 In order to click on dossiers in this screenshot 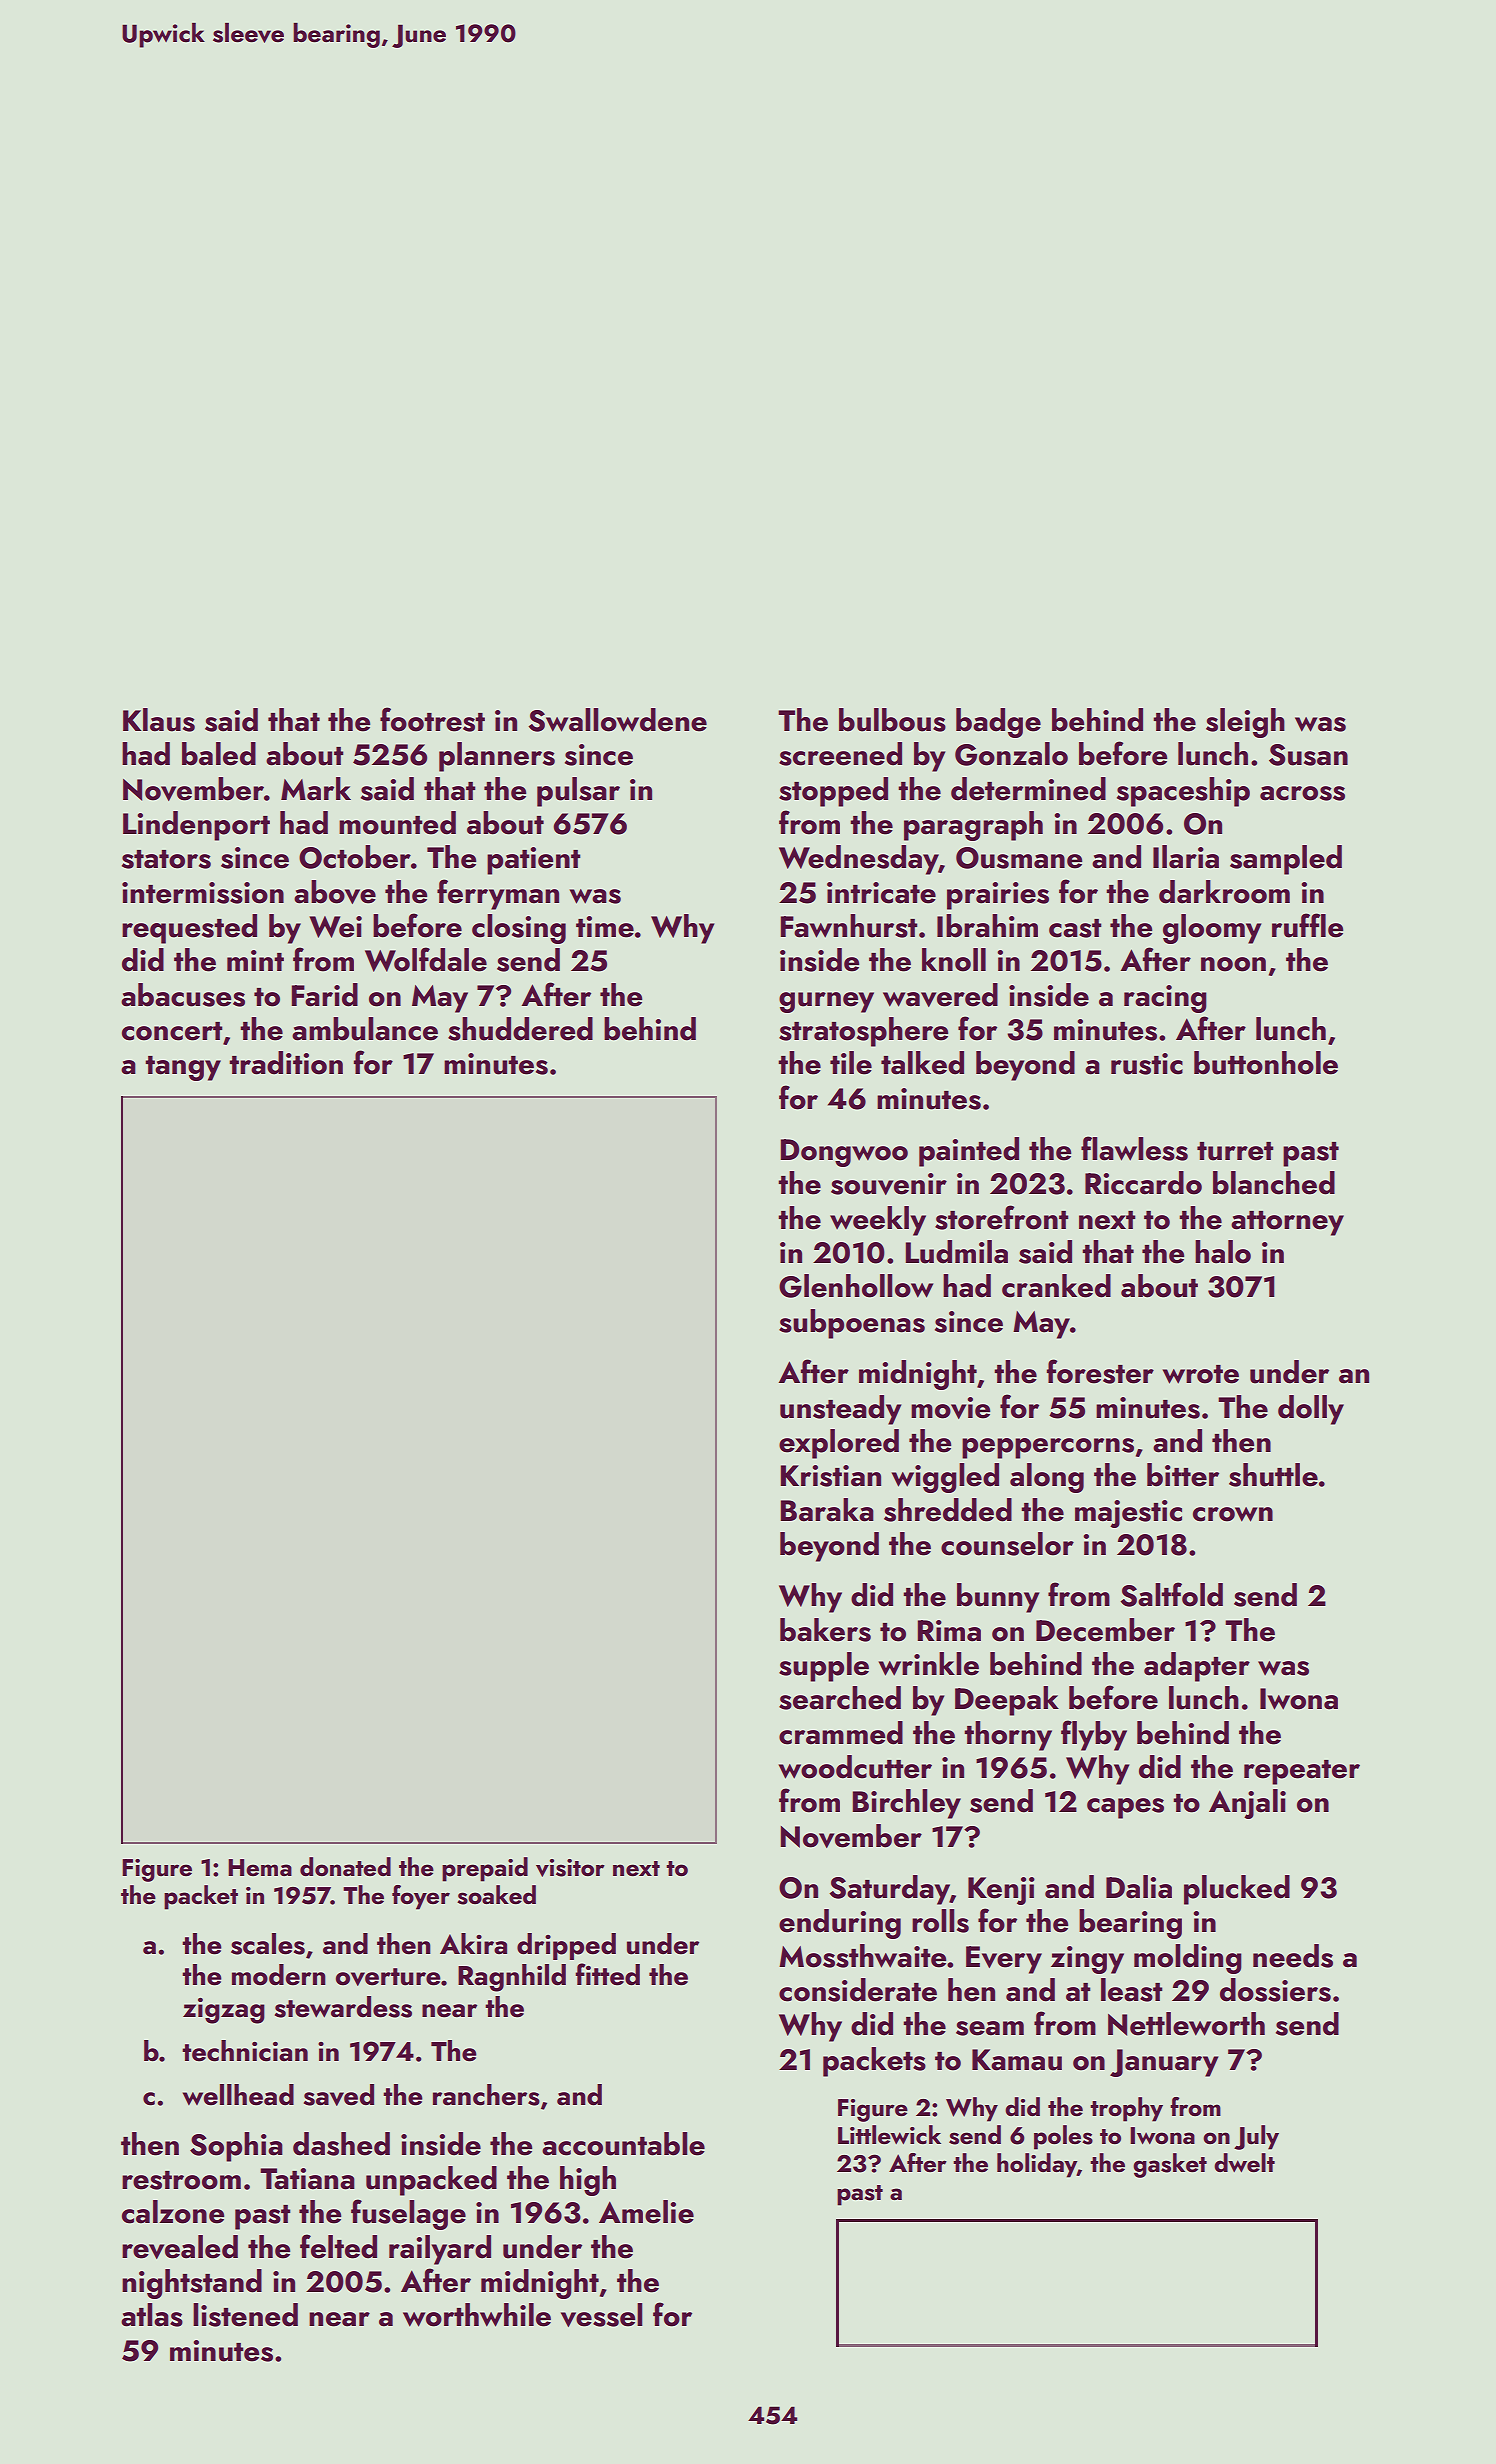, I will do `click(1275, 1990)`.
